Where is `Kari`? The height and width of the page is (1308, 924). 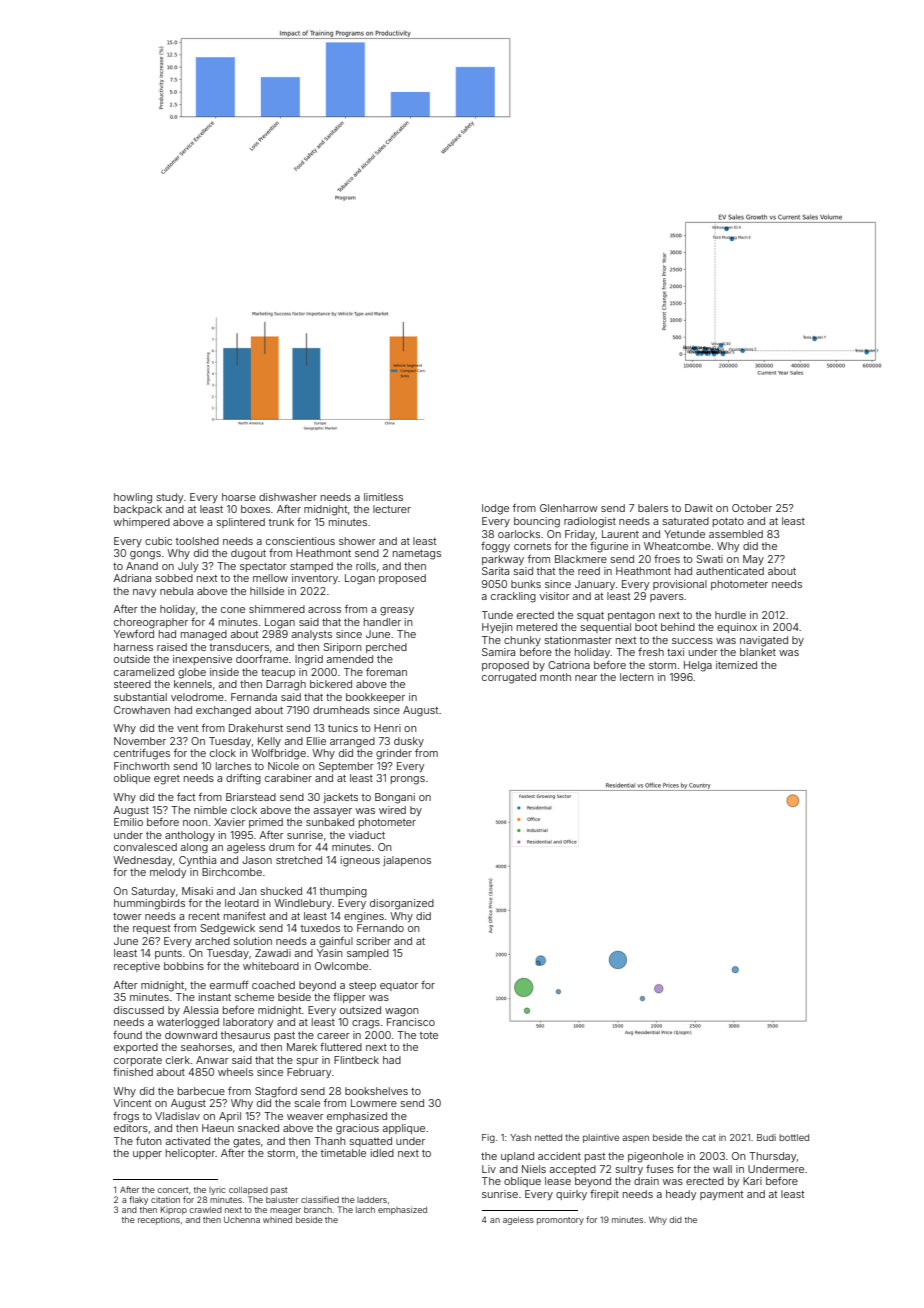
Kari is located at coordinates (752, 1181).
